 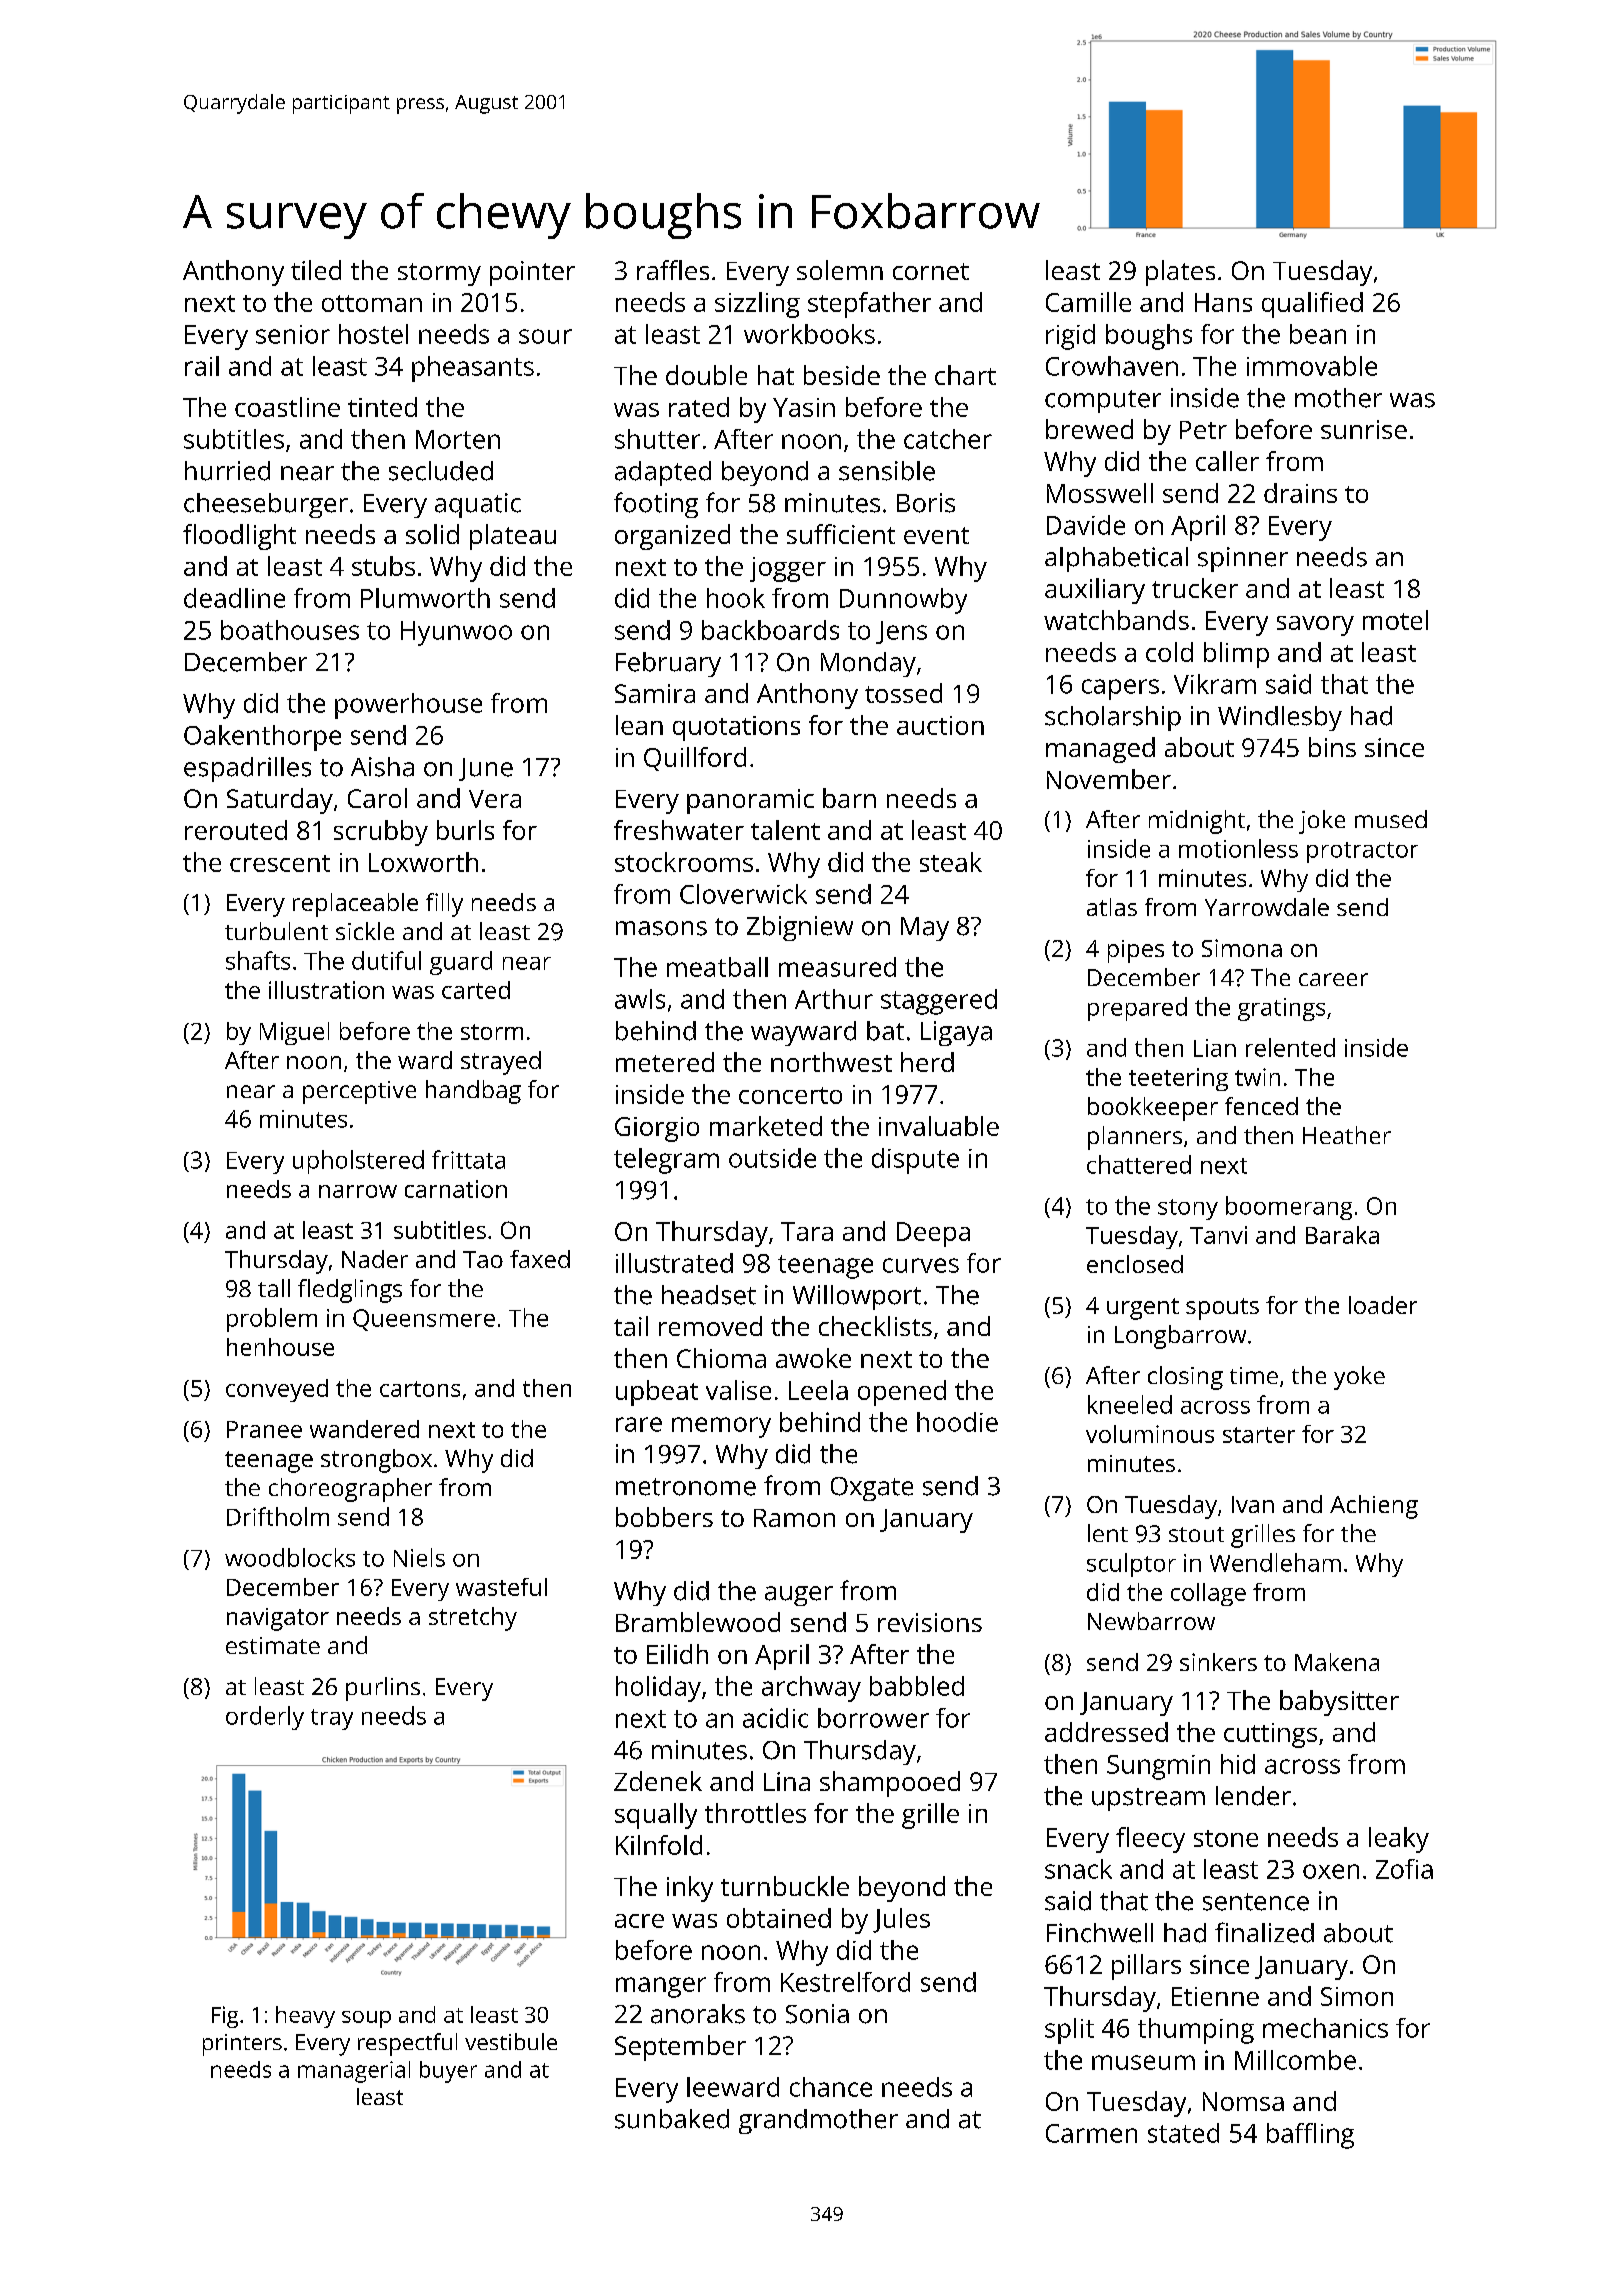 What do you see at coordinates (227, 471) in the document?
I see `hurried` at bounding box center [227, 471].
